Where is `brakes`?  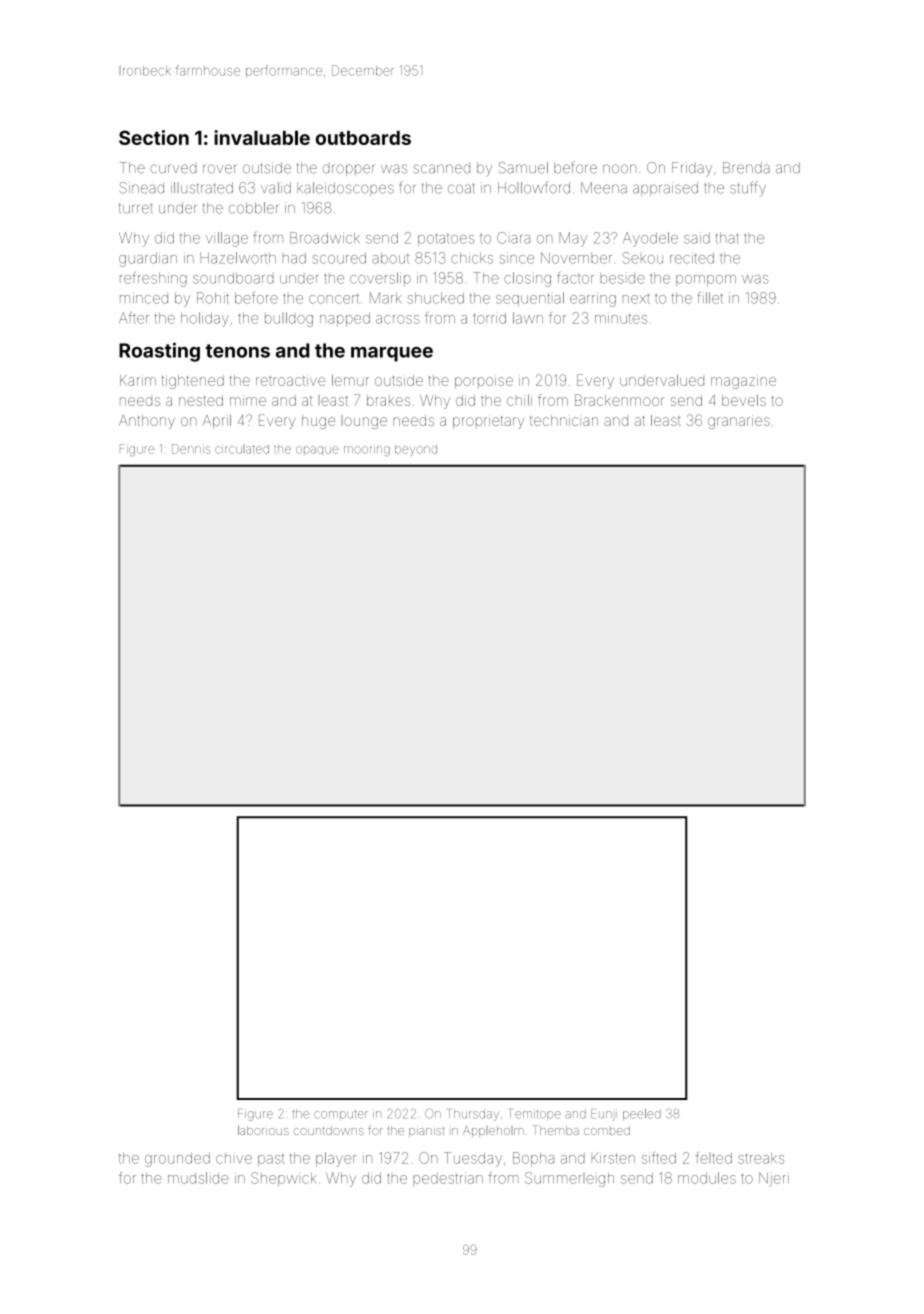 brakes is located at coordinates (388, 400).
